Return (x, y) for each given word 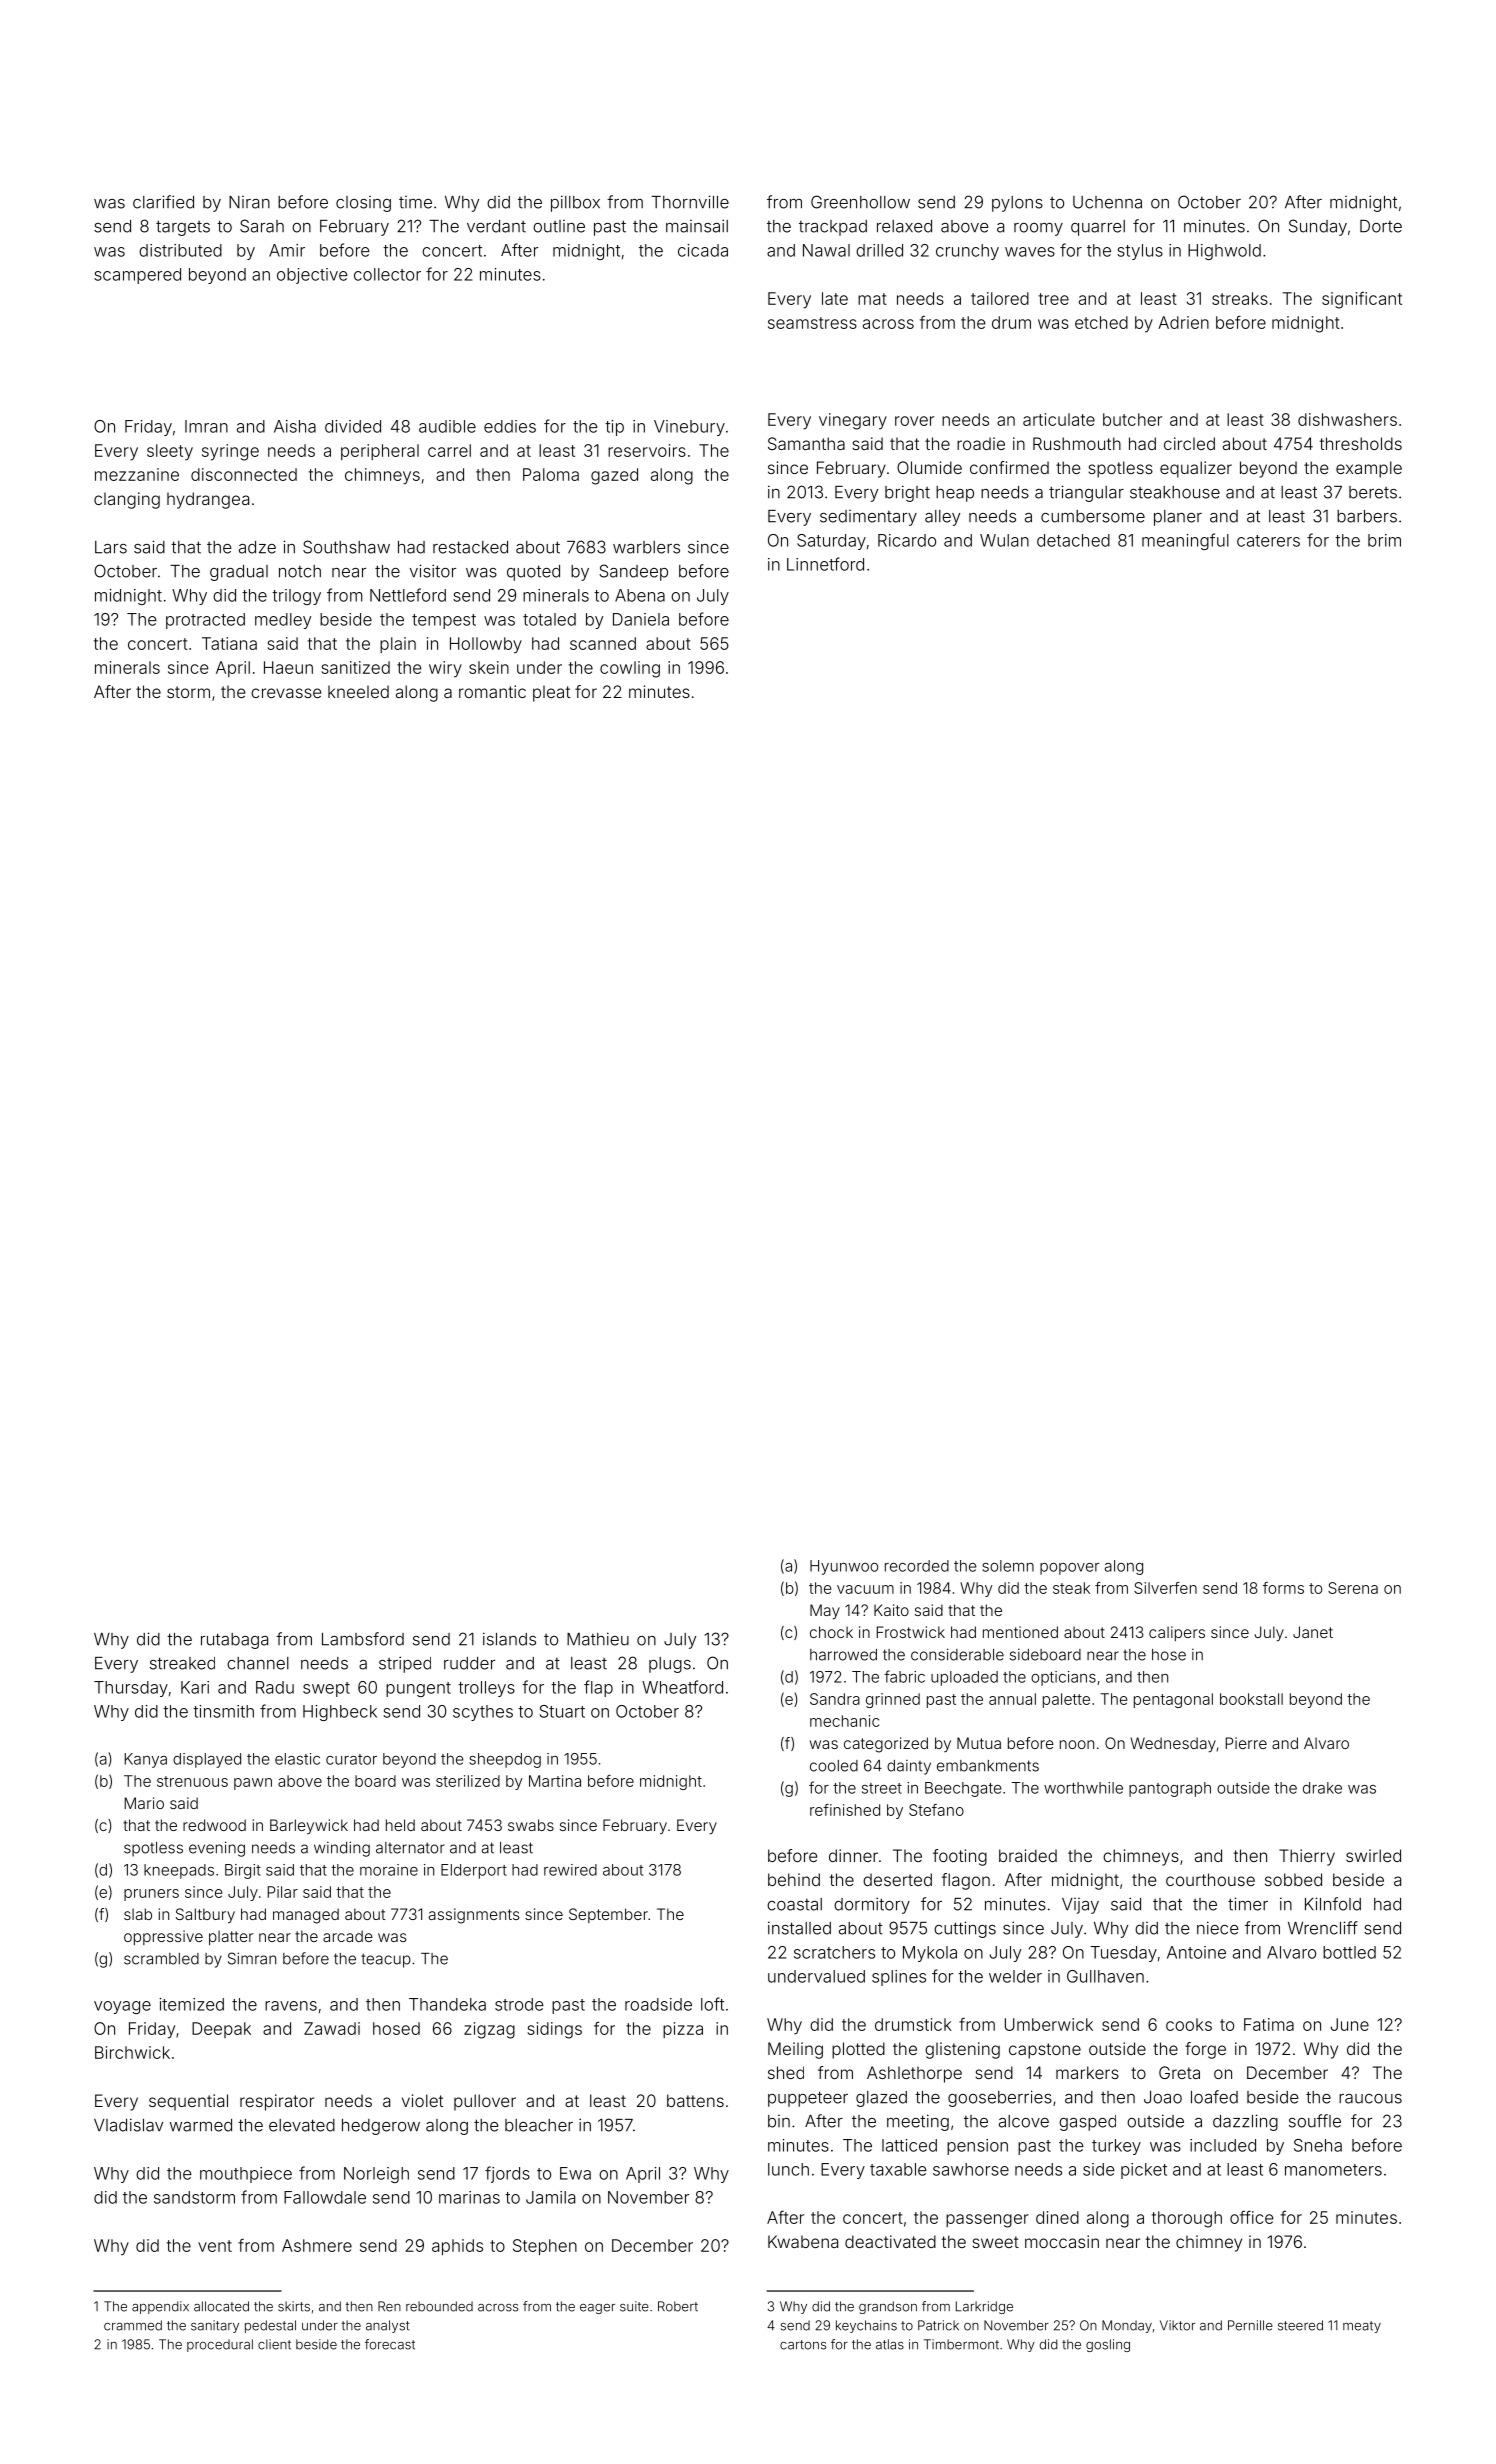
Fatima (1269, 2024)
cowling (630, 669)
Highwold (1224, 252)
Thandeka (447, 2004)
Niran (249, 202)
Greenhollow (860, 202)
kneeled (358, 691)
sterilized (468, 1781)
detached (1073, 540)
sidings (555, 2030)
